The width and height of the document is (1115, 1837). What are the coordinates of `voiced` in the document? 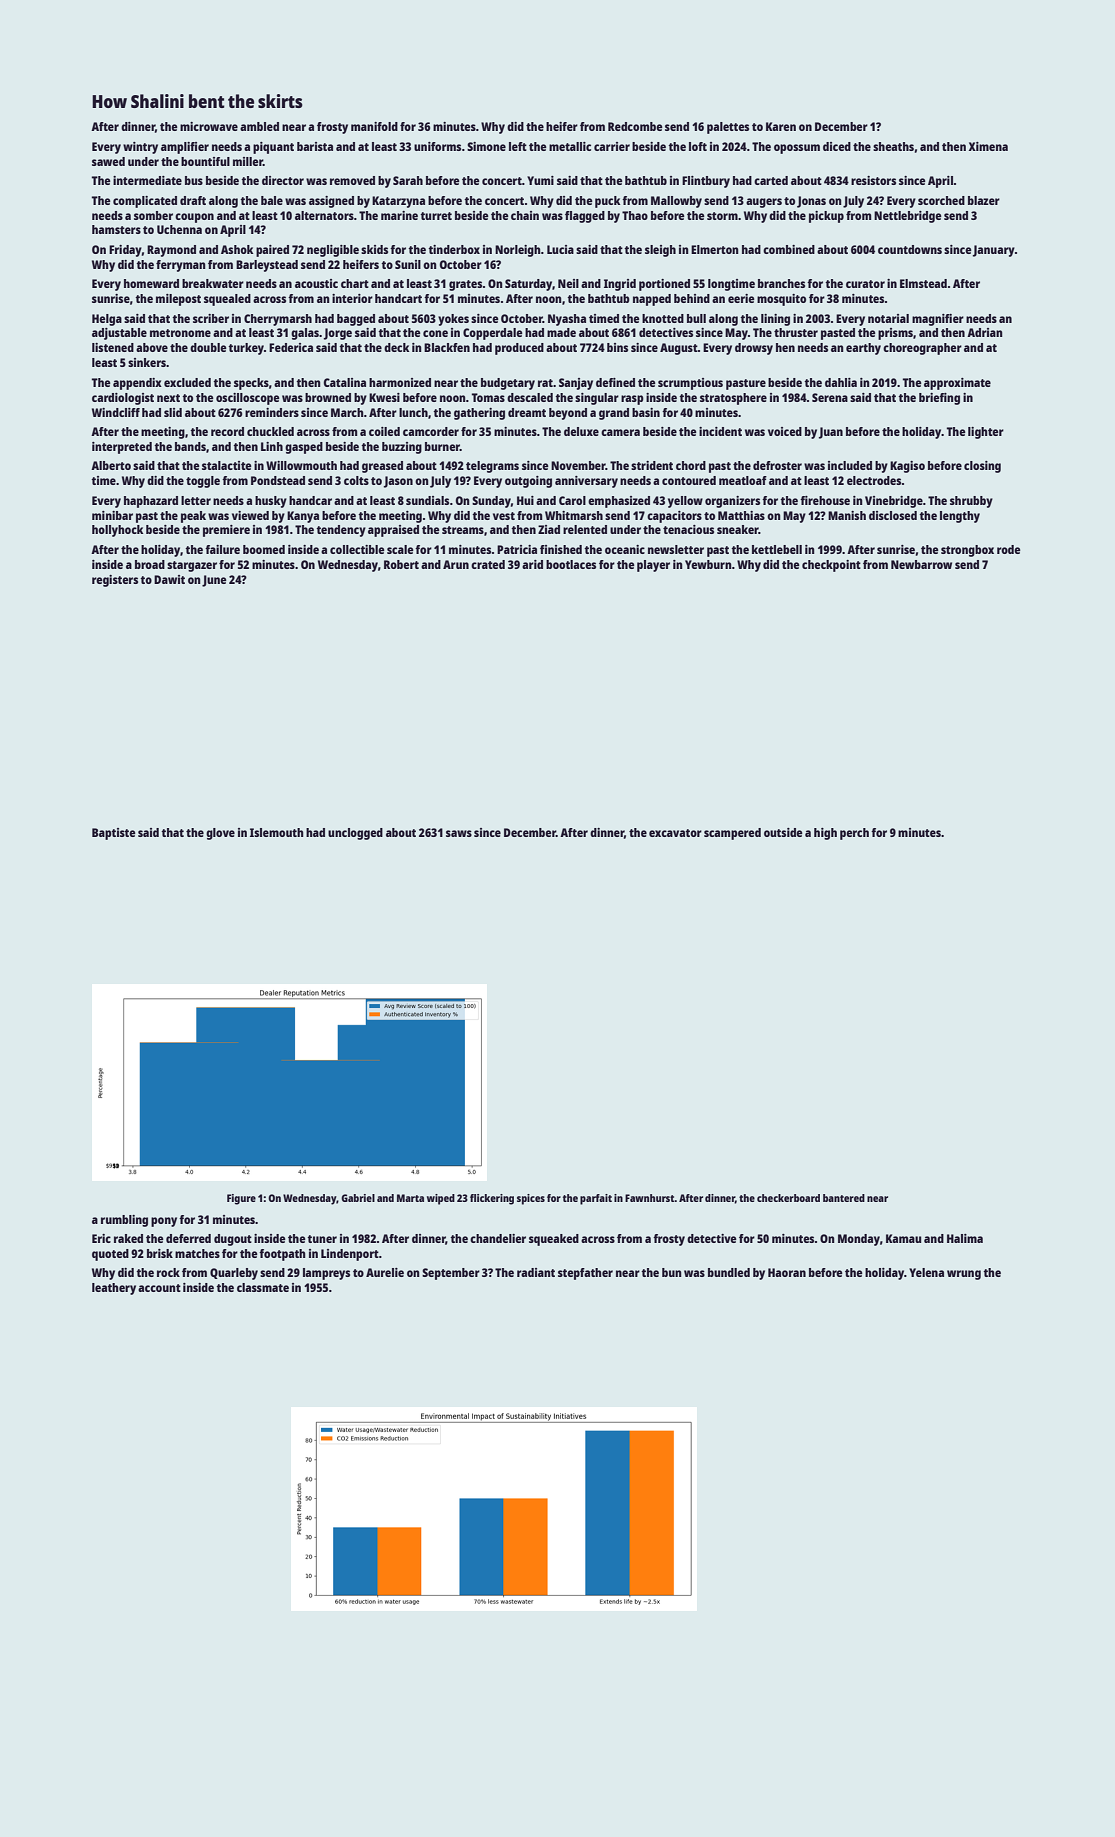 It's located at (785, 431).
